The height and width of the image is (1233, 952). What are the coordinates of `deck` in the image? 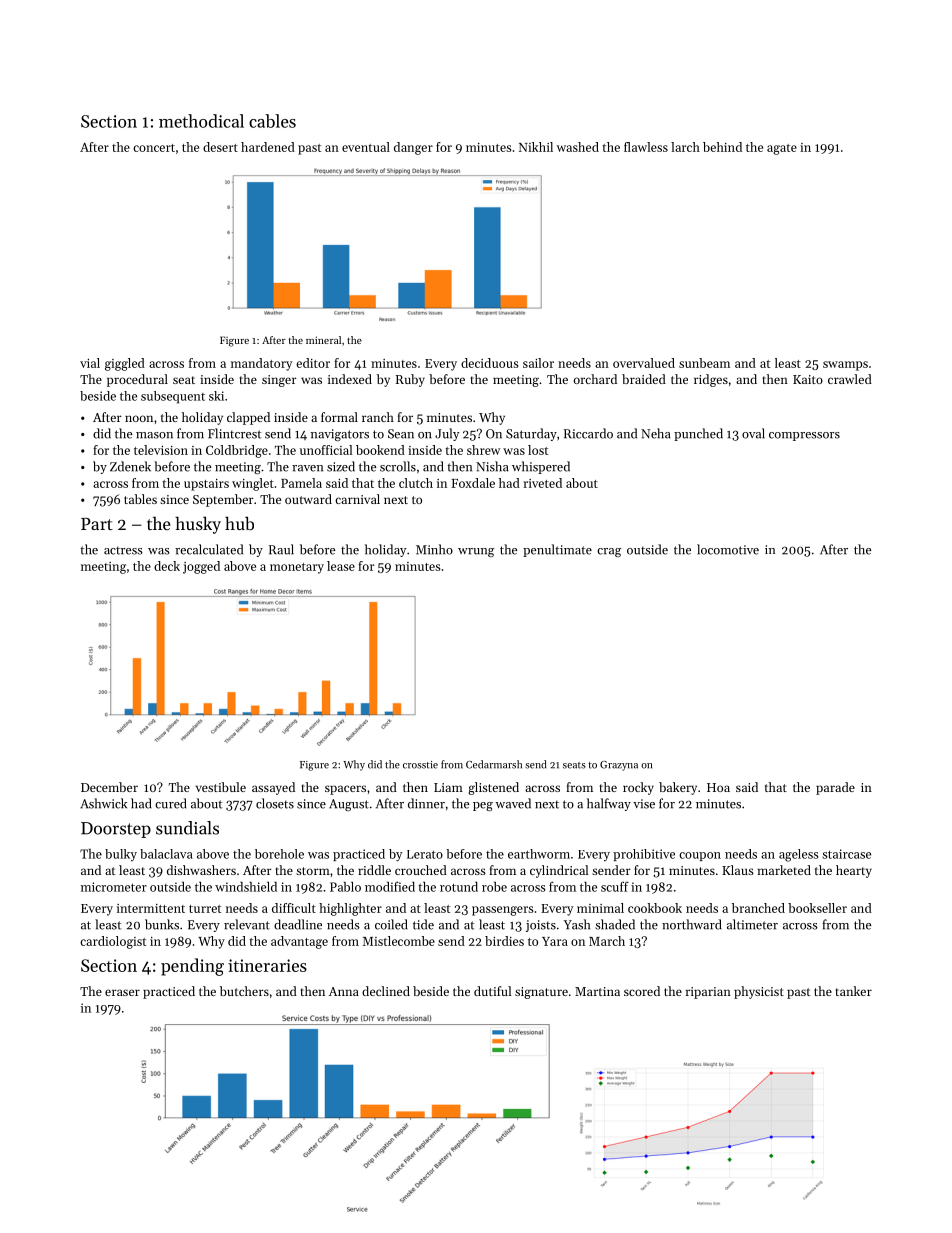 It's located at (167, 566).
